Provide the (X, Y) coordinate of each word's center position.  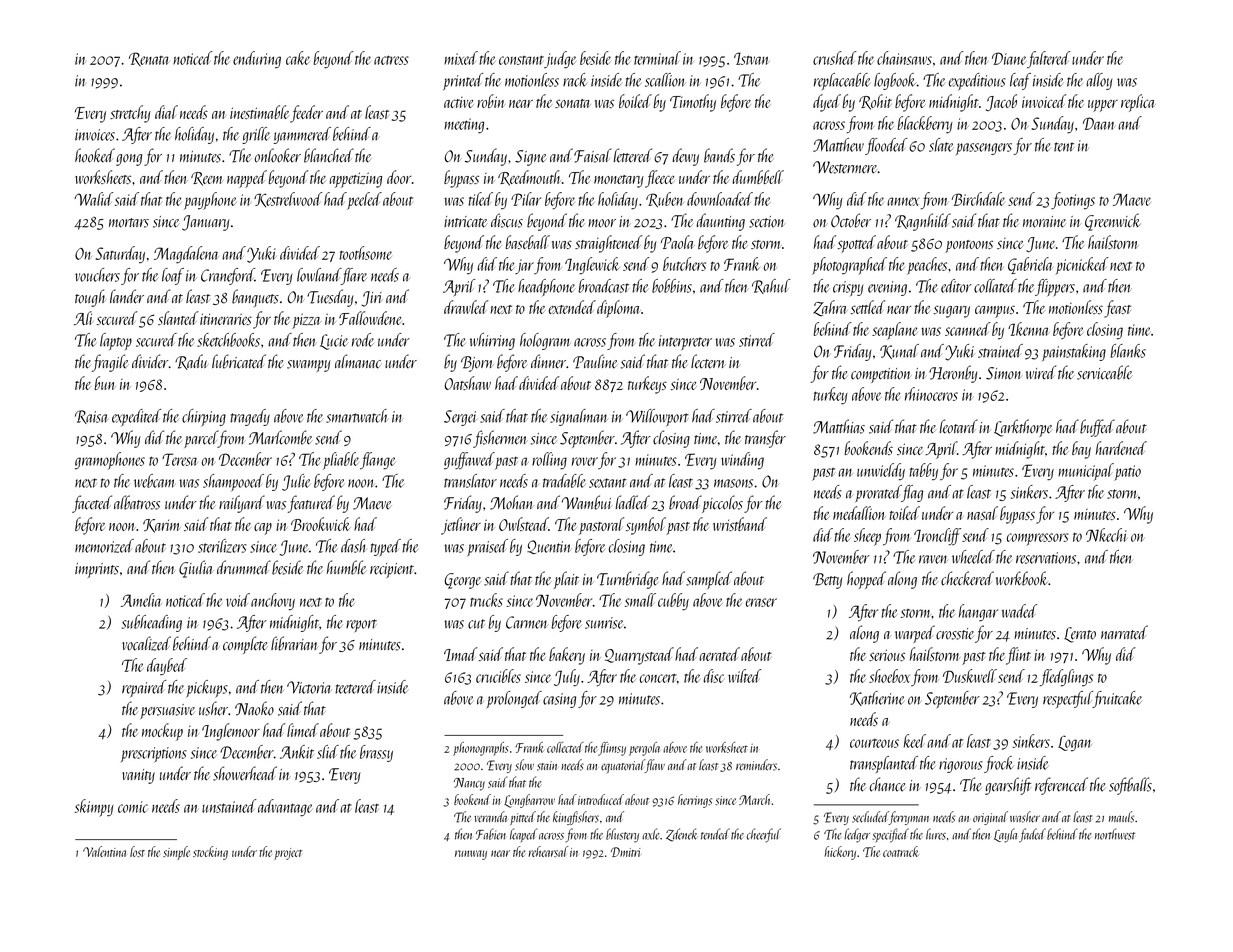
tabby (923, 471)
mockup (162, 732)
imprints (97, 570)
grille (256, 135)
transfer (765, 439)
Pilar (526, 199)
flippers (1055, 287)
